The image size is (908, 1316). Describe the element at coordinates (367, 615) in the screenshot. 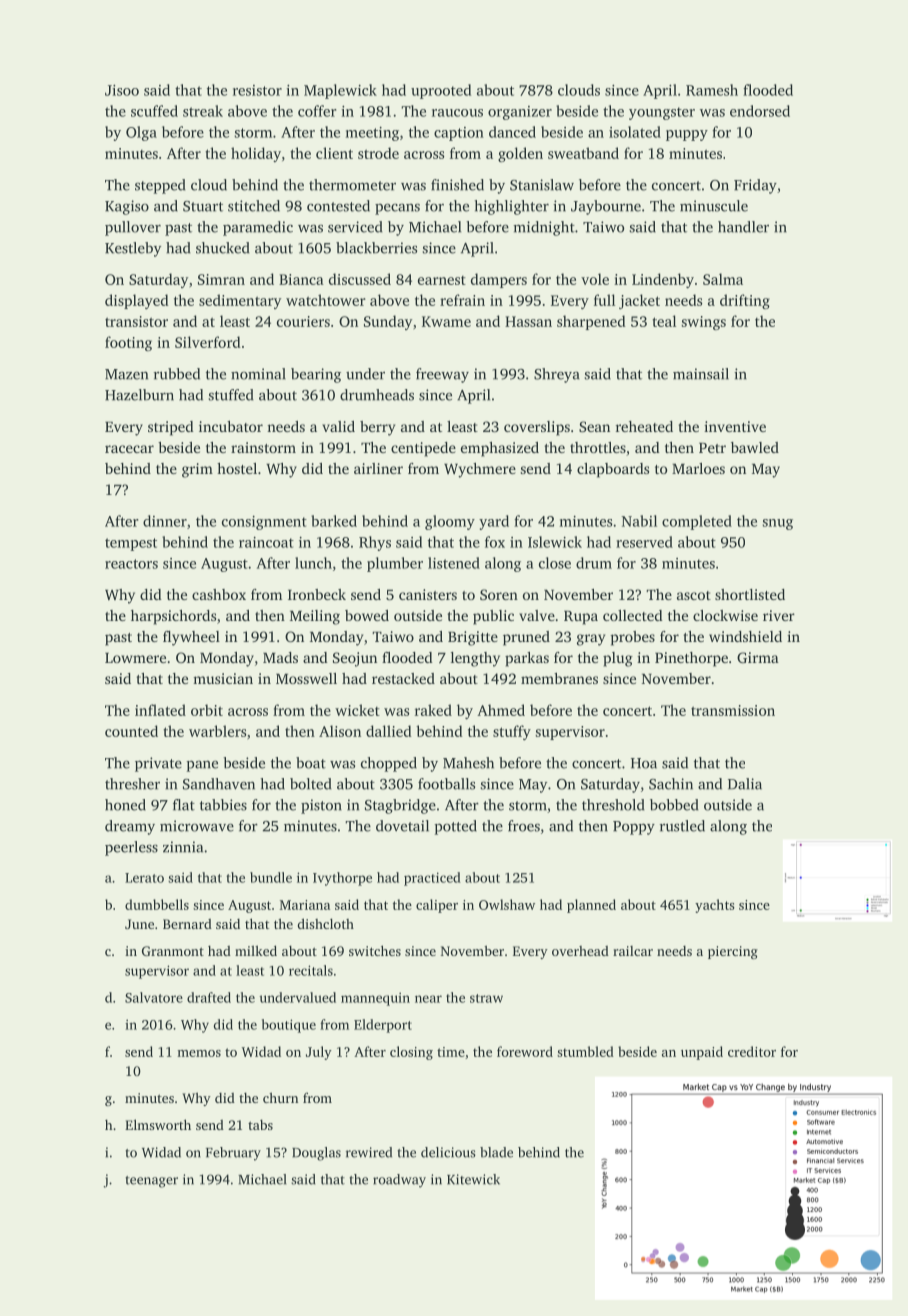

I see `bowed` at that location.
